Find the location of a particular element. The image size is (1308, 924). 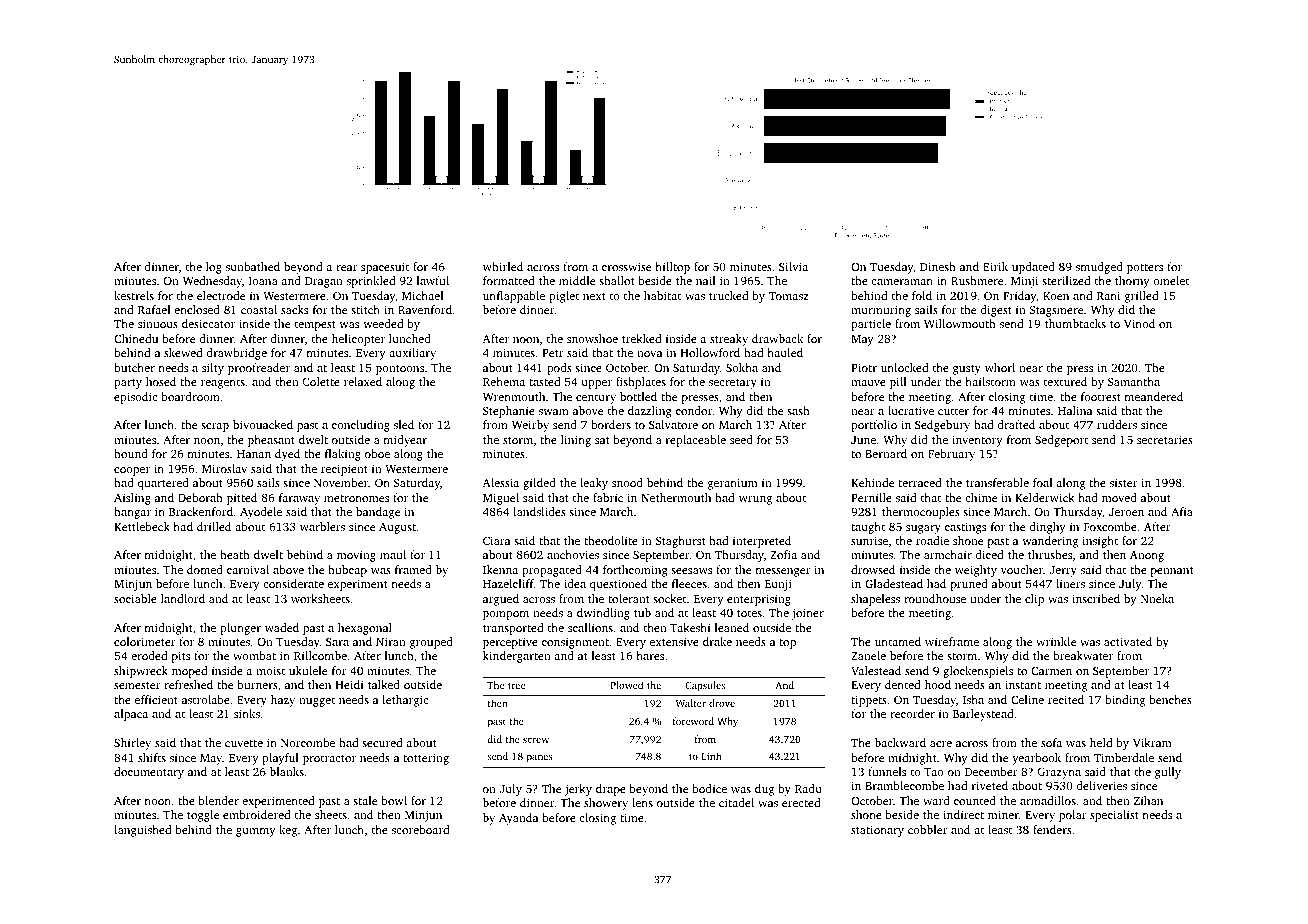

Silvia is located at coordinates (793, 266).
